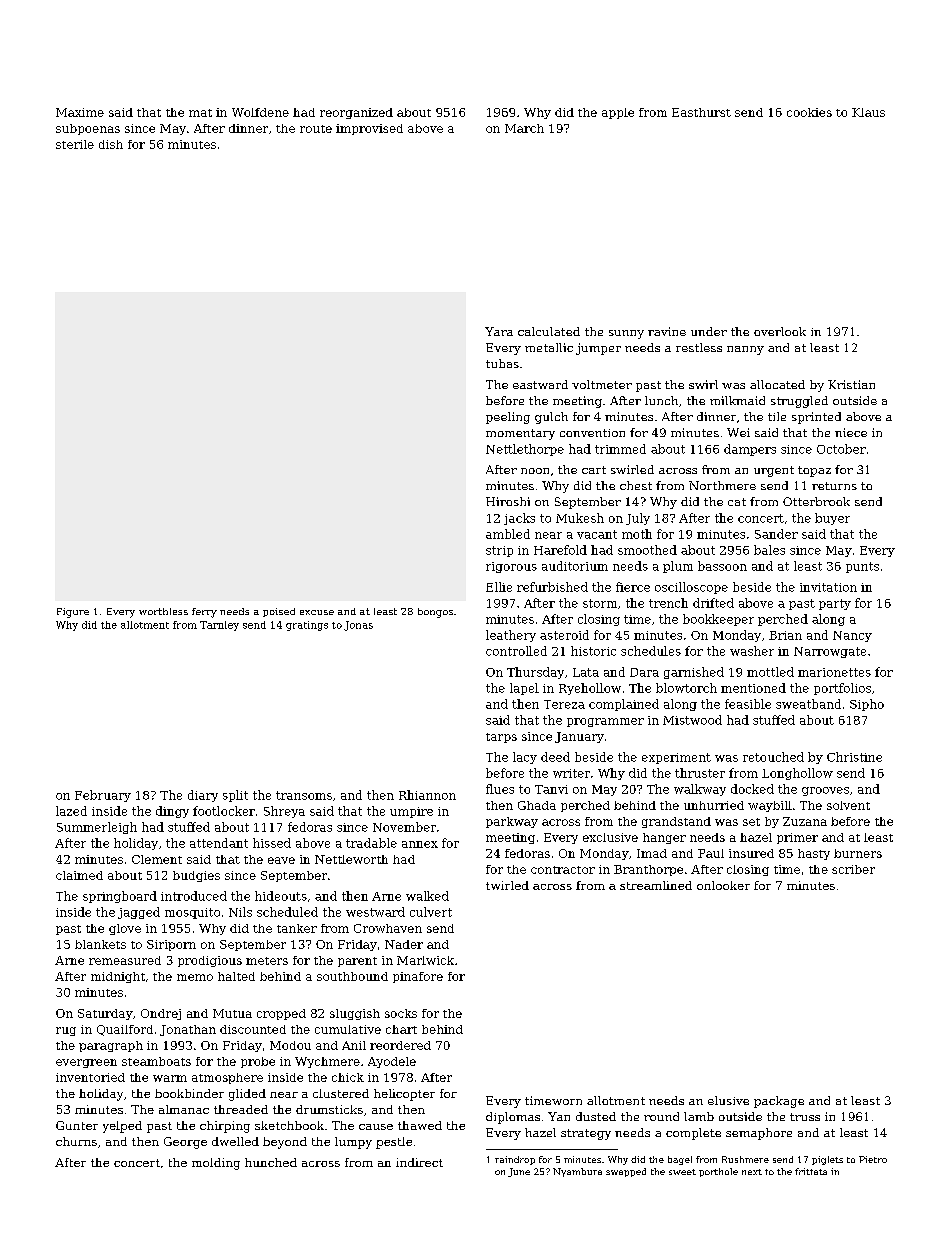 The image size is (952, 1233). I want to click on dish, so click(111, 144).
